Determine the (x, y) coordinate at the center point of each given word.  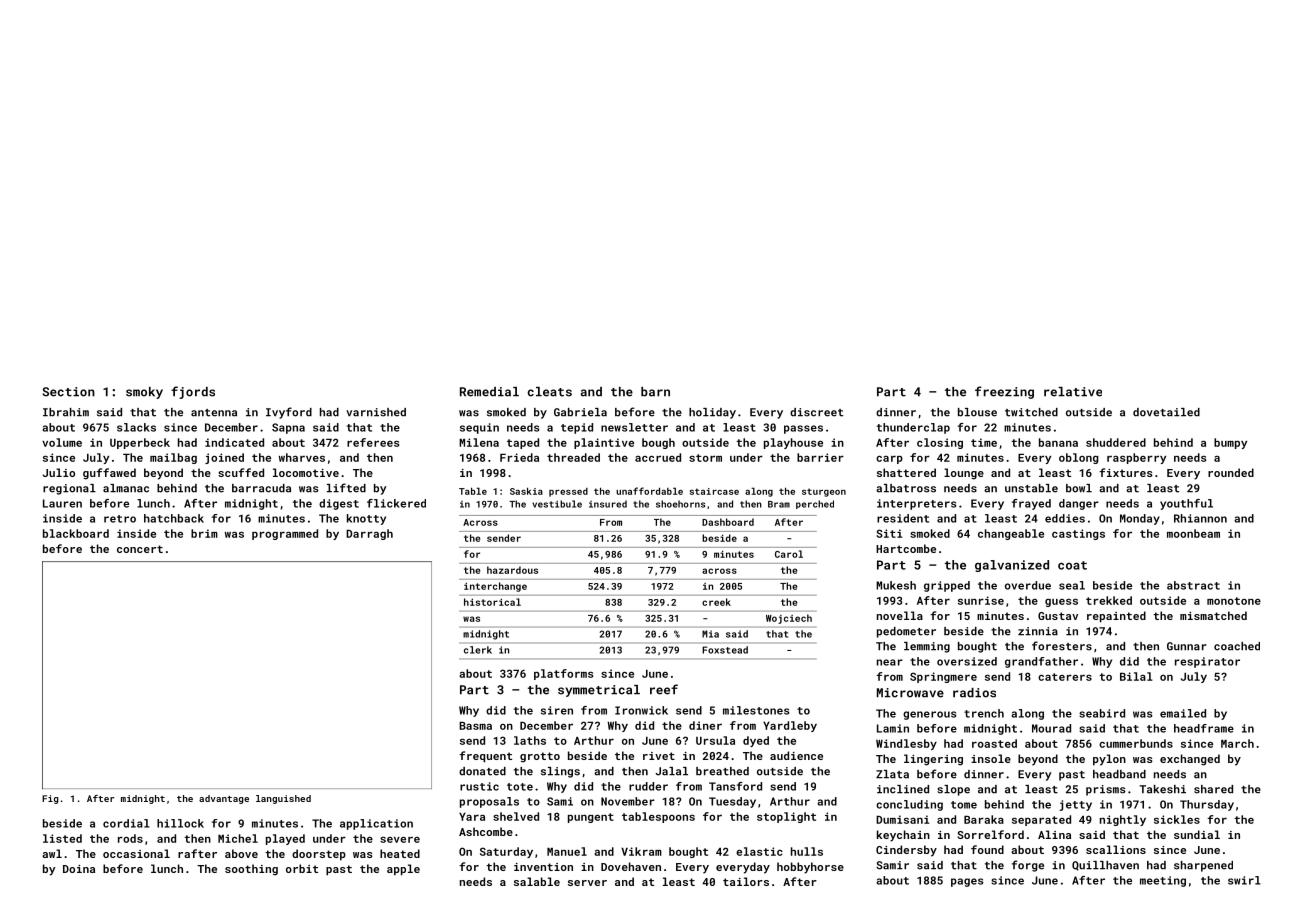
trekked (1109, 600)
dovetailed (1166, 412)
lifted (346, 488)
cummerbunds (1136, 743)
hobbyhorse (810, 868)
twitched (1031, 412)
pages (967, 882)
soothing (251, 870)
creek (716, 602)
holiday (712, 413)
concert (140, 549)
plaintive (604, 443)
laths (530, 740)
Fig (50, 799)
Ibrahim (66, 412)
